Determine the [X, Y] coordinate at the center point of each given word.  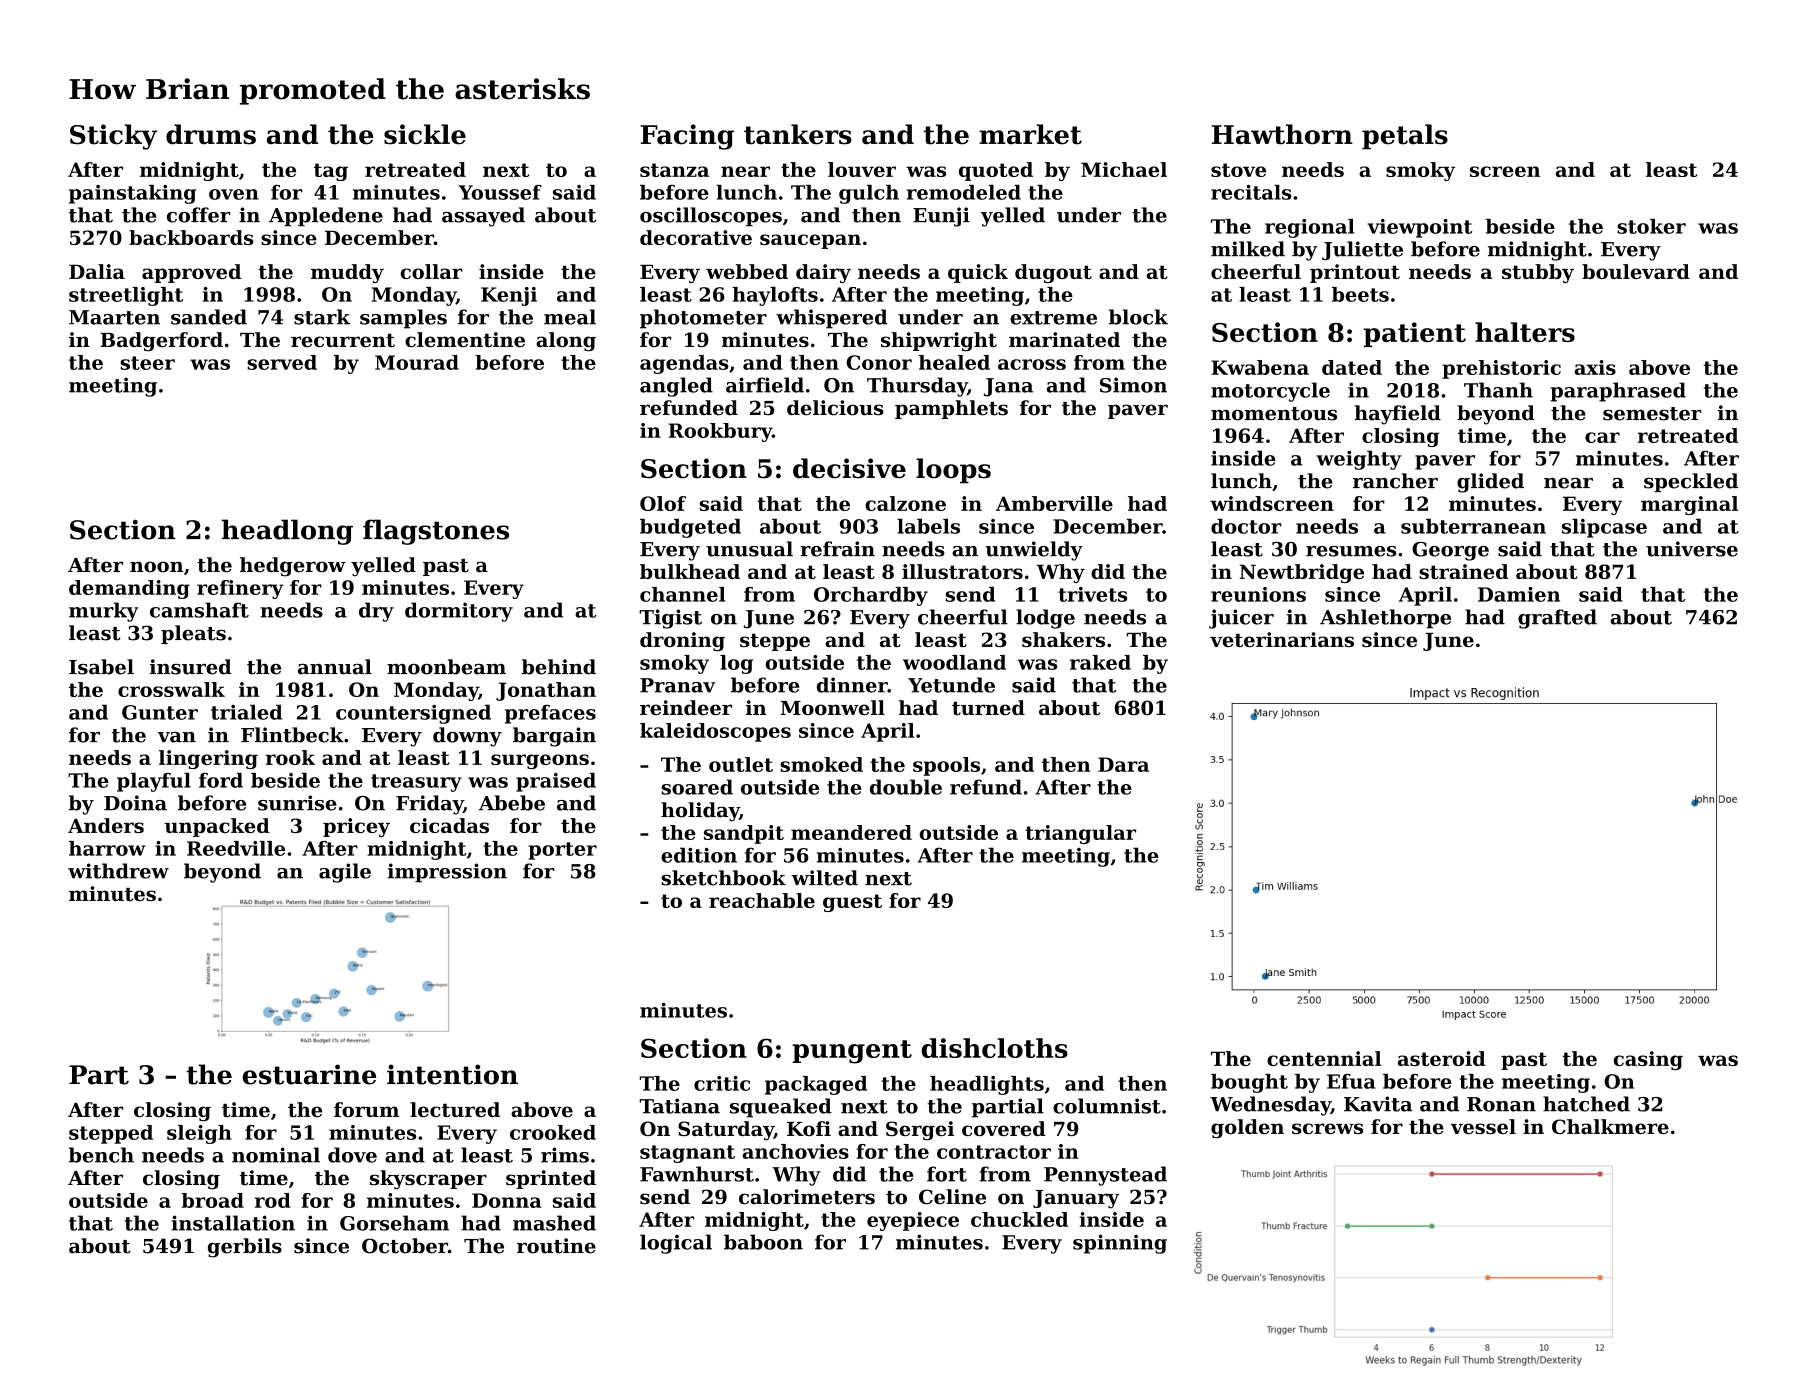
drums [211, 134]
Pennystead [1105, 1176]
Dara [1123, 764]
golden [1247, 1128]
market [1030, 134]
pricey [356, 827]
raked [1100, 662]
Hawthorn [1282, 134]
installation [233, 1223]
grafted [1557, 619]
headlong [287, 532]
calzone [905, 503]
